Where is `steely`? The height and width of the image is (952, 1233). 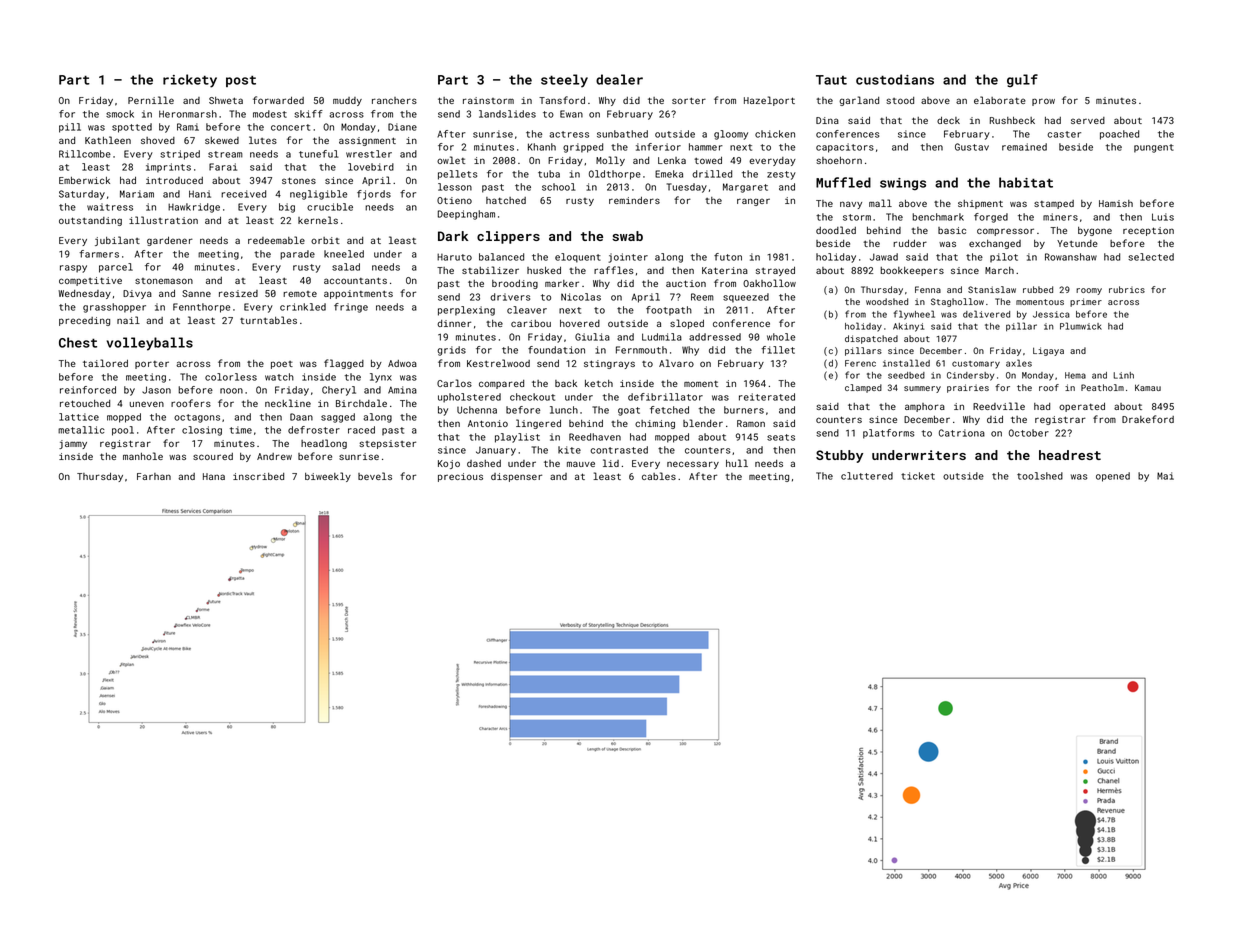
steely is located at coordinates (564, 81).
